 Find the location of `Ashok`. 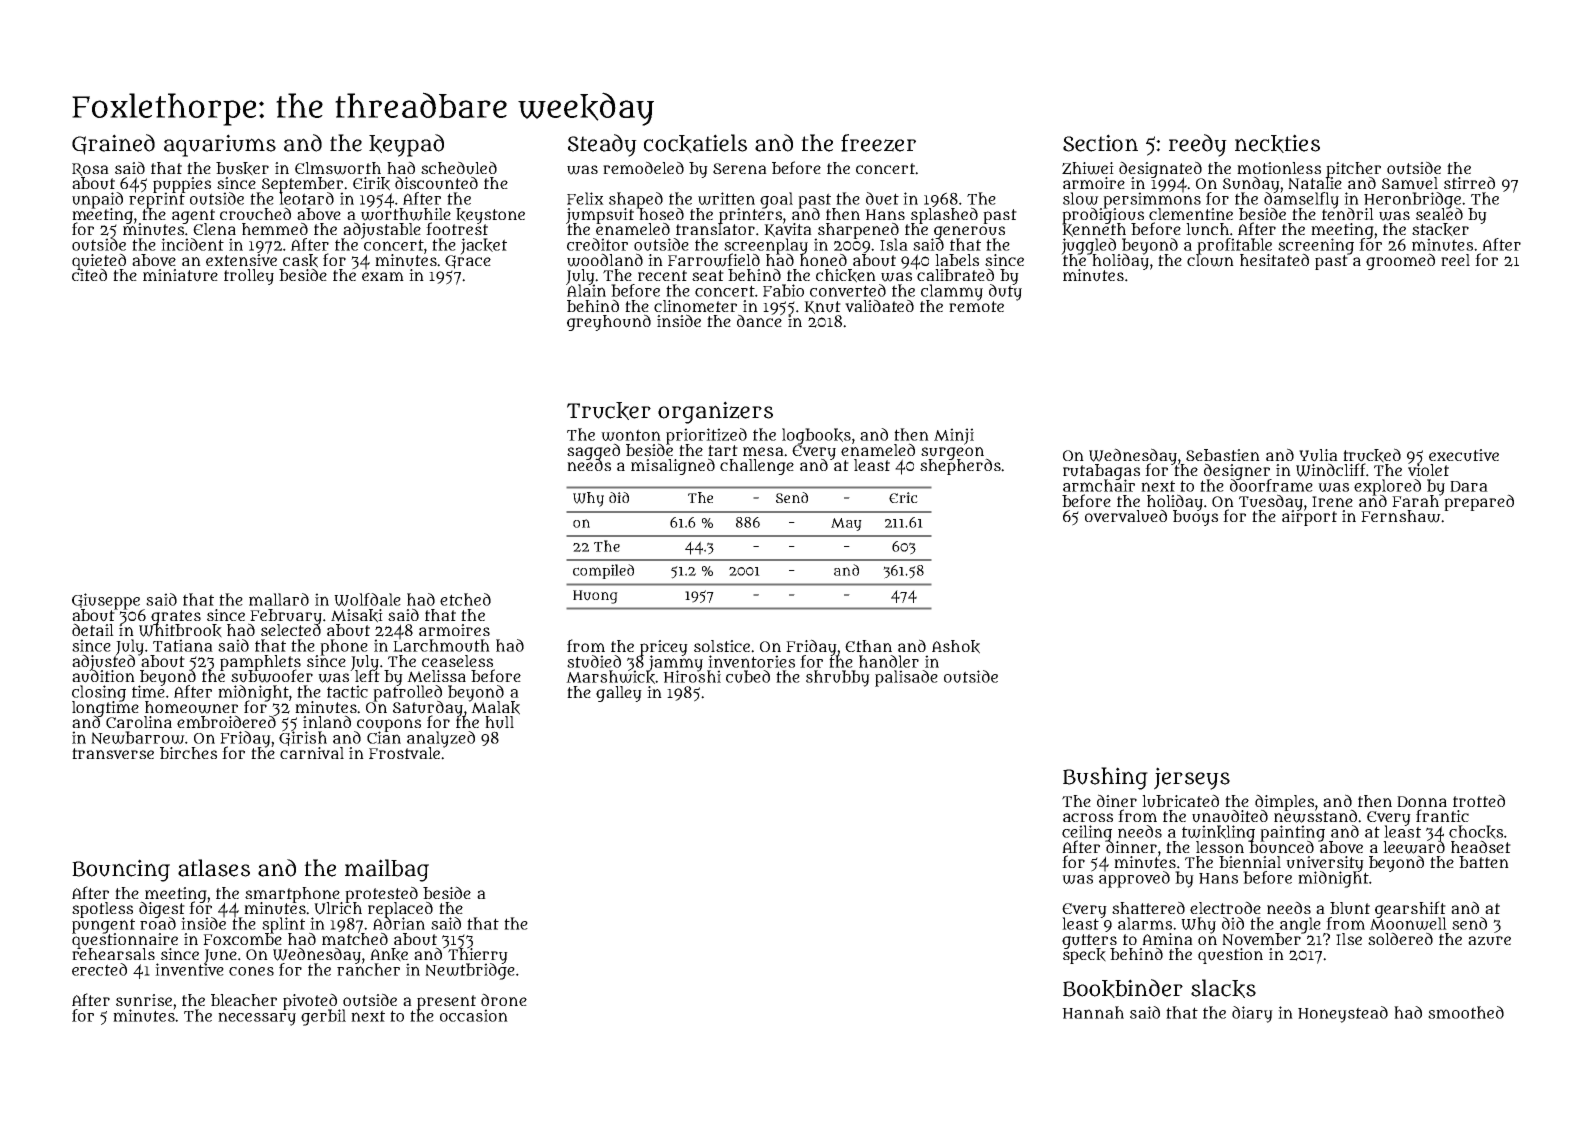

Ashok is located at coordinates (956, 647).
